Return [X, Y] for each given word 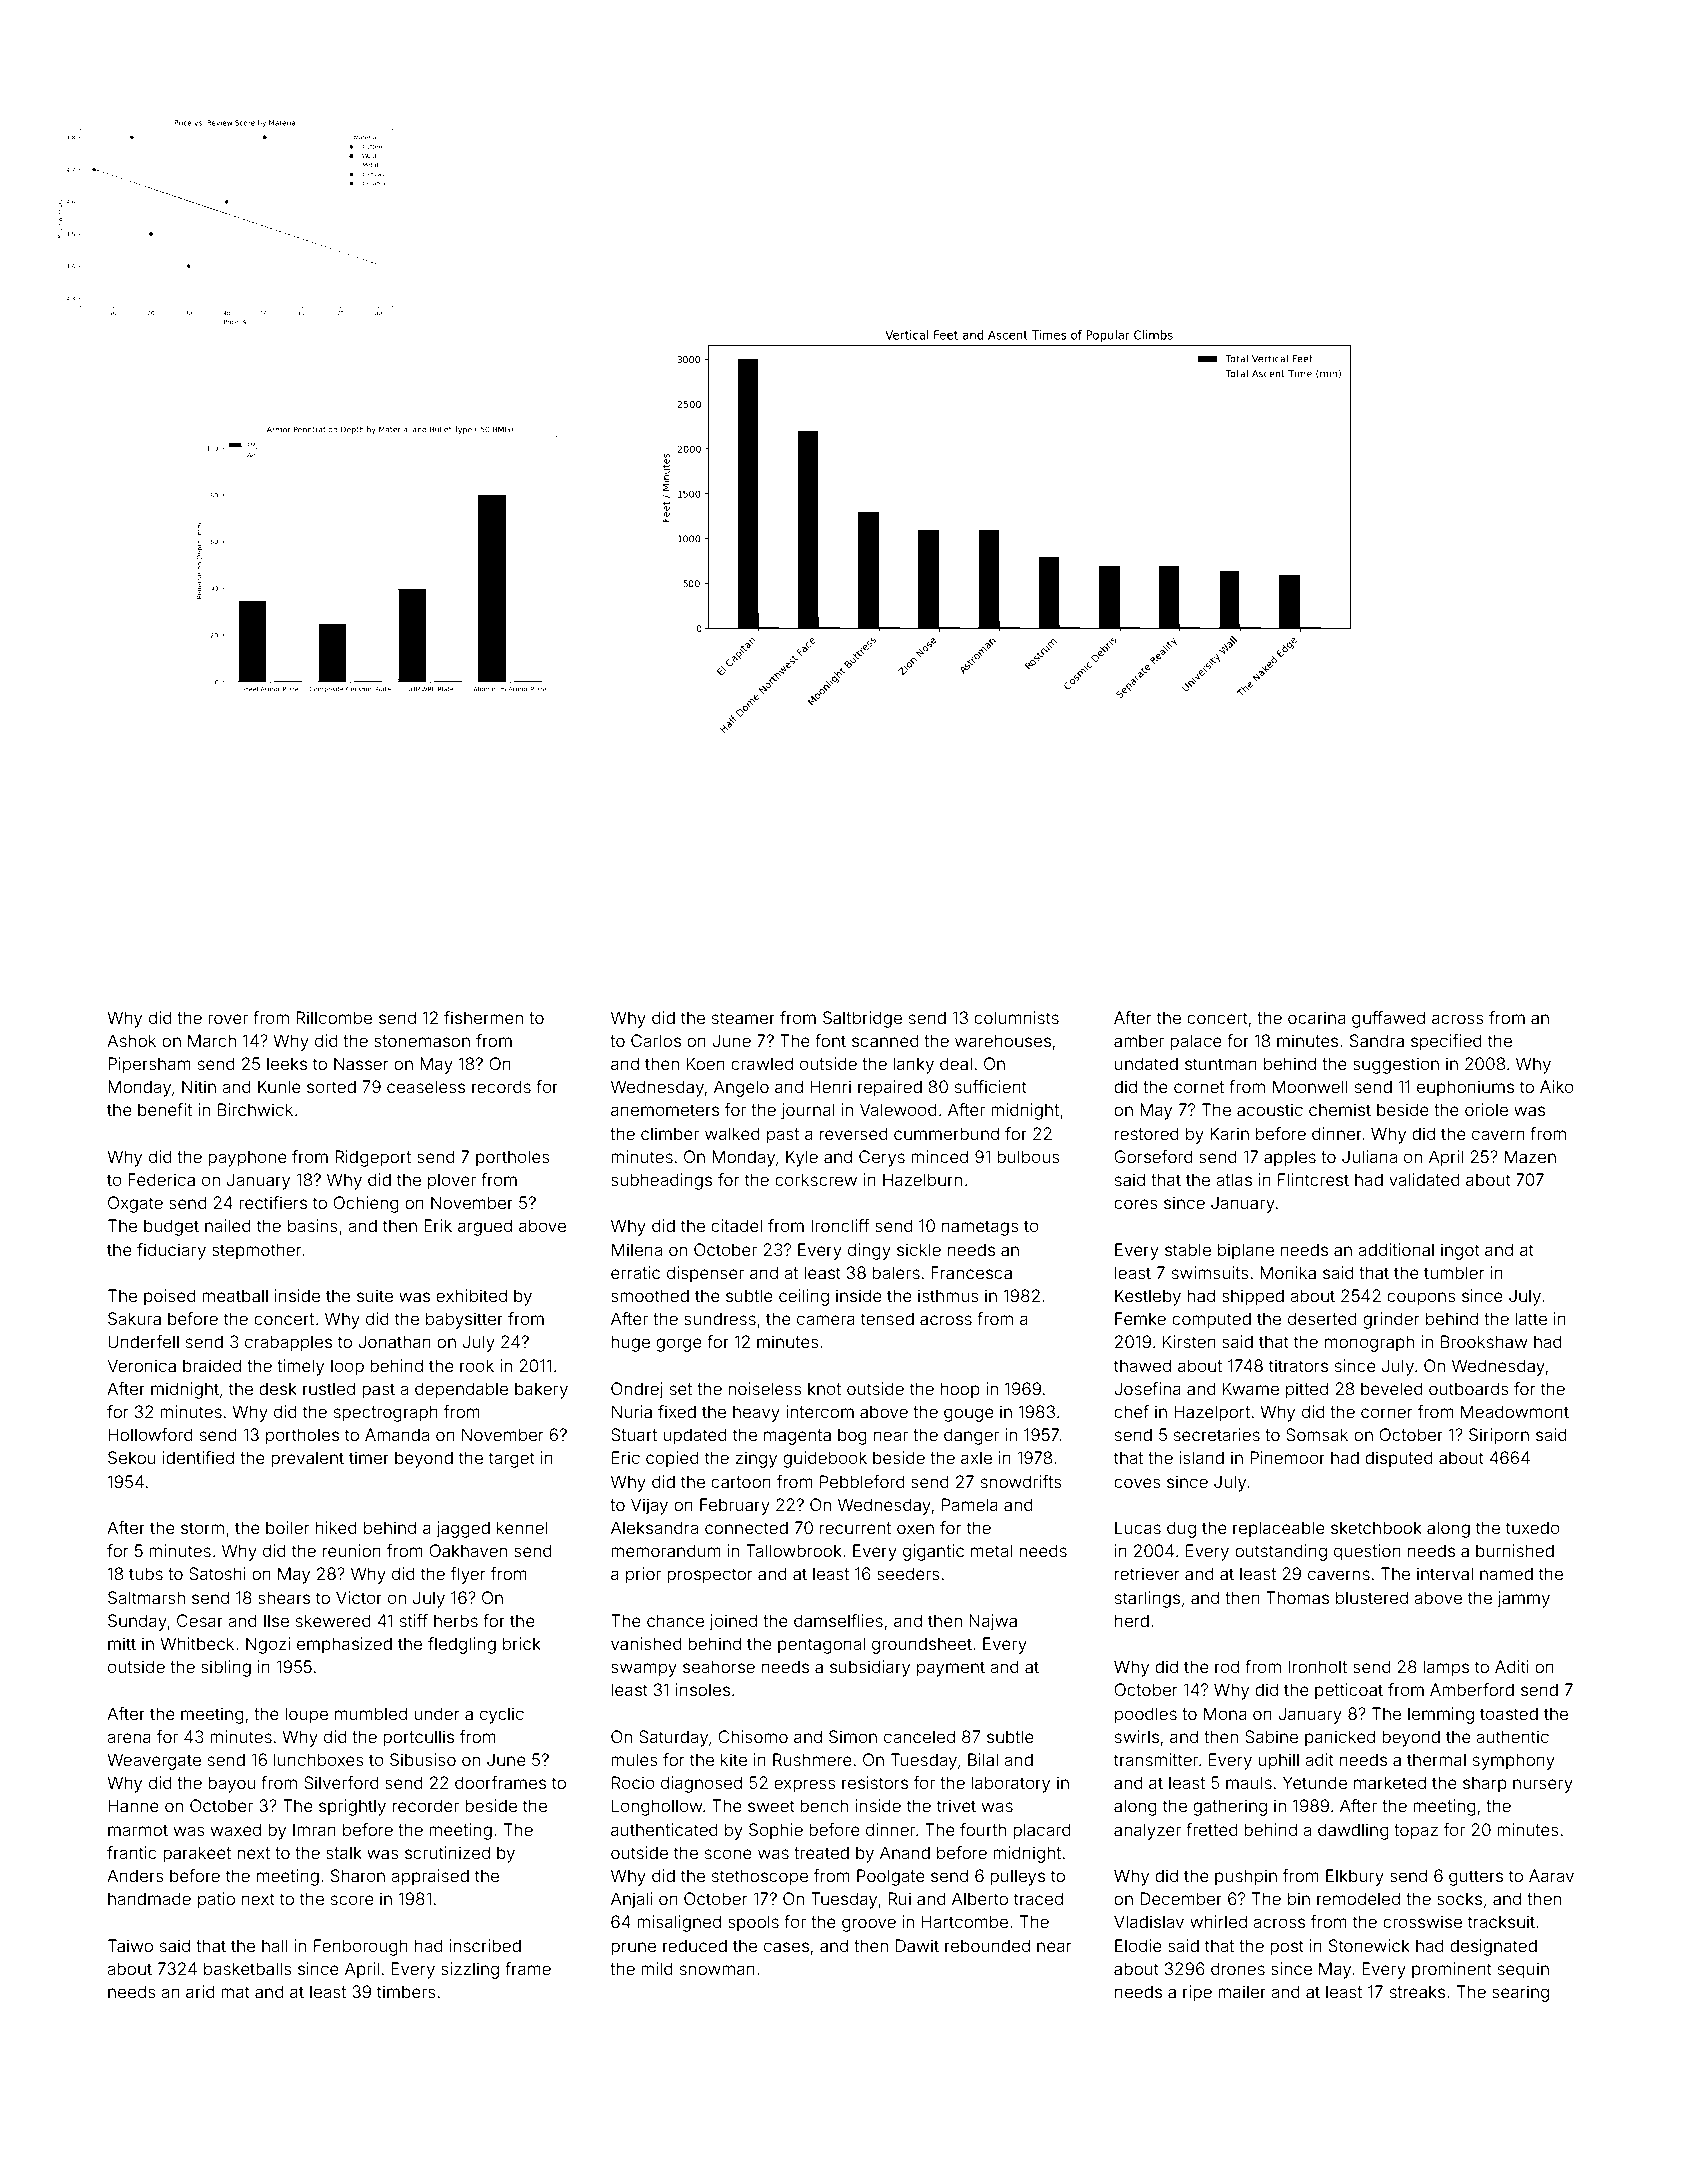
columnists [1016, 1017]
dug [1181, 1529]
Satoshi [217, 1573]
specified [1446, 1042]
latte [1531, 1318]
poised [170, 1297]
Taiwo [130, 1945]
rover [228, 1019]
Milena [637, 1249]
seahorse [719, 1666]
